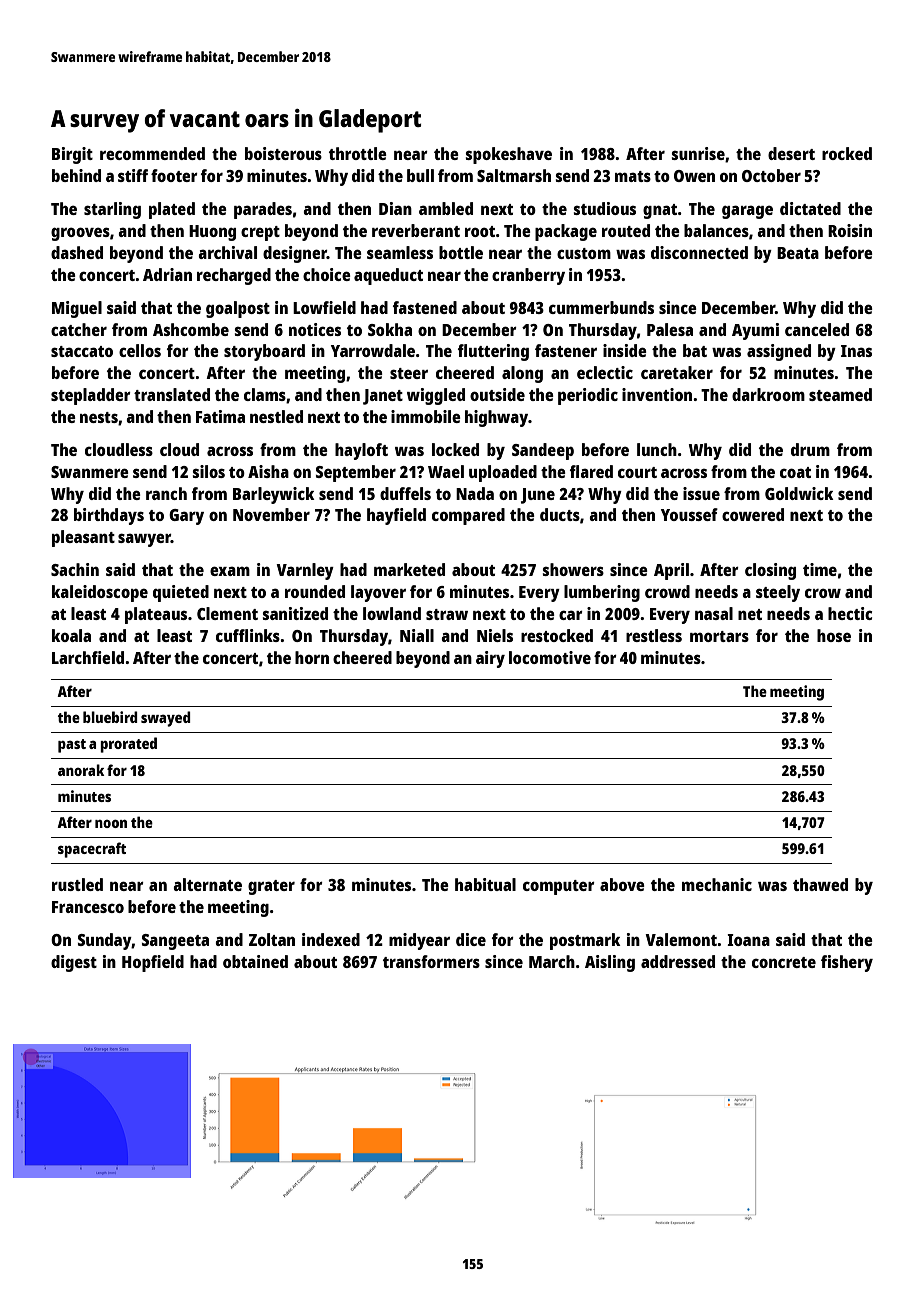  I want to click on locked, so click(455, 449).
